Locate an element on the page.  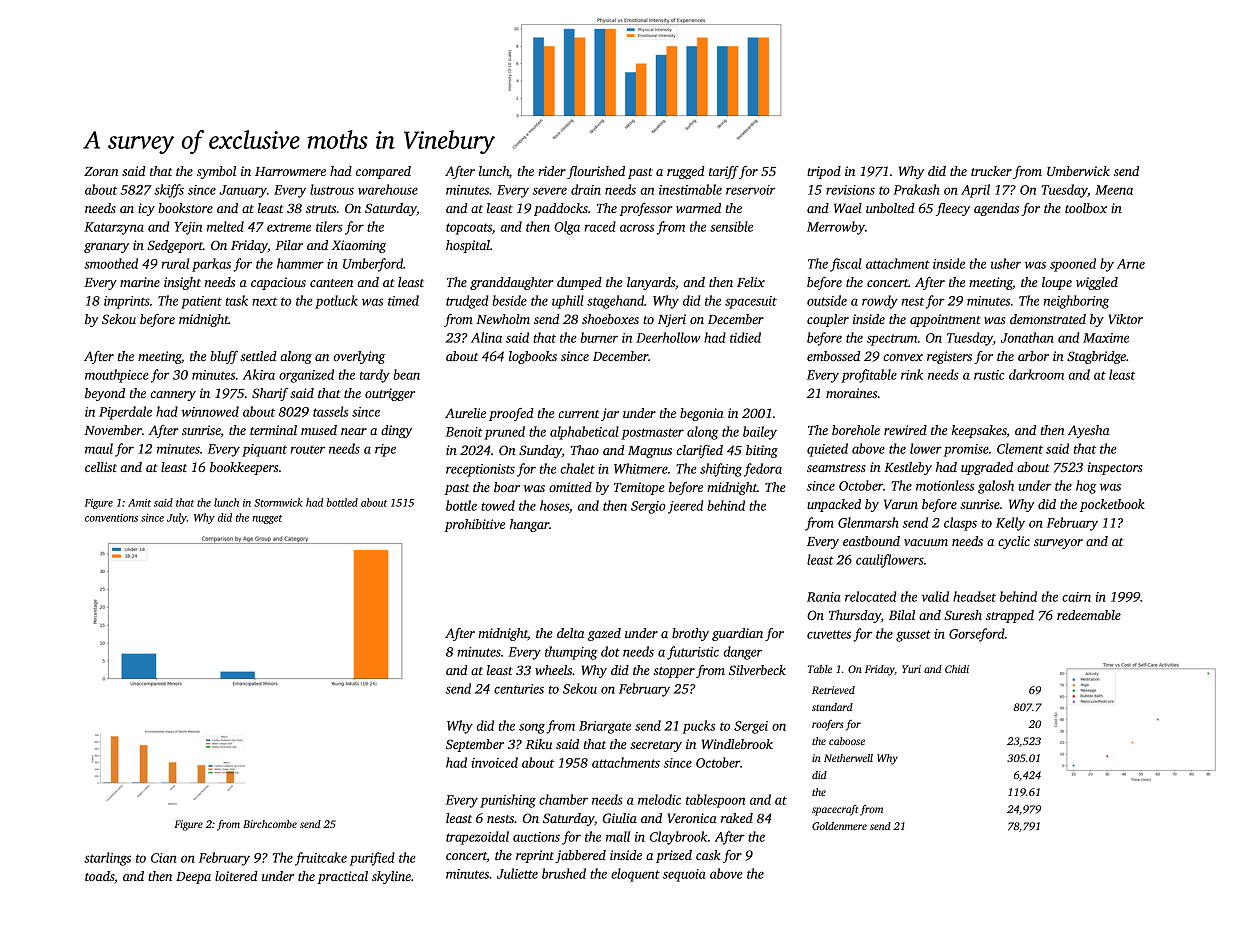
sensible is located at coordinates (731, 226).
